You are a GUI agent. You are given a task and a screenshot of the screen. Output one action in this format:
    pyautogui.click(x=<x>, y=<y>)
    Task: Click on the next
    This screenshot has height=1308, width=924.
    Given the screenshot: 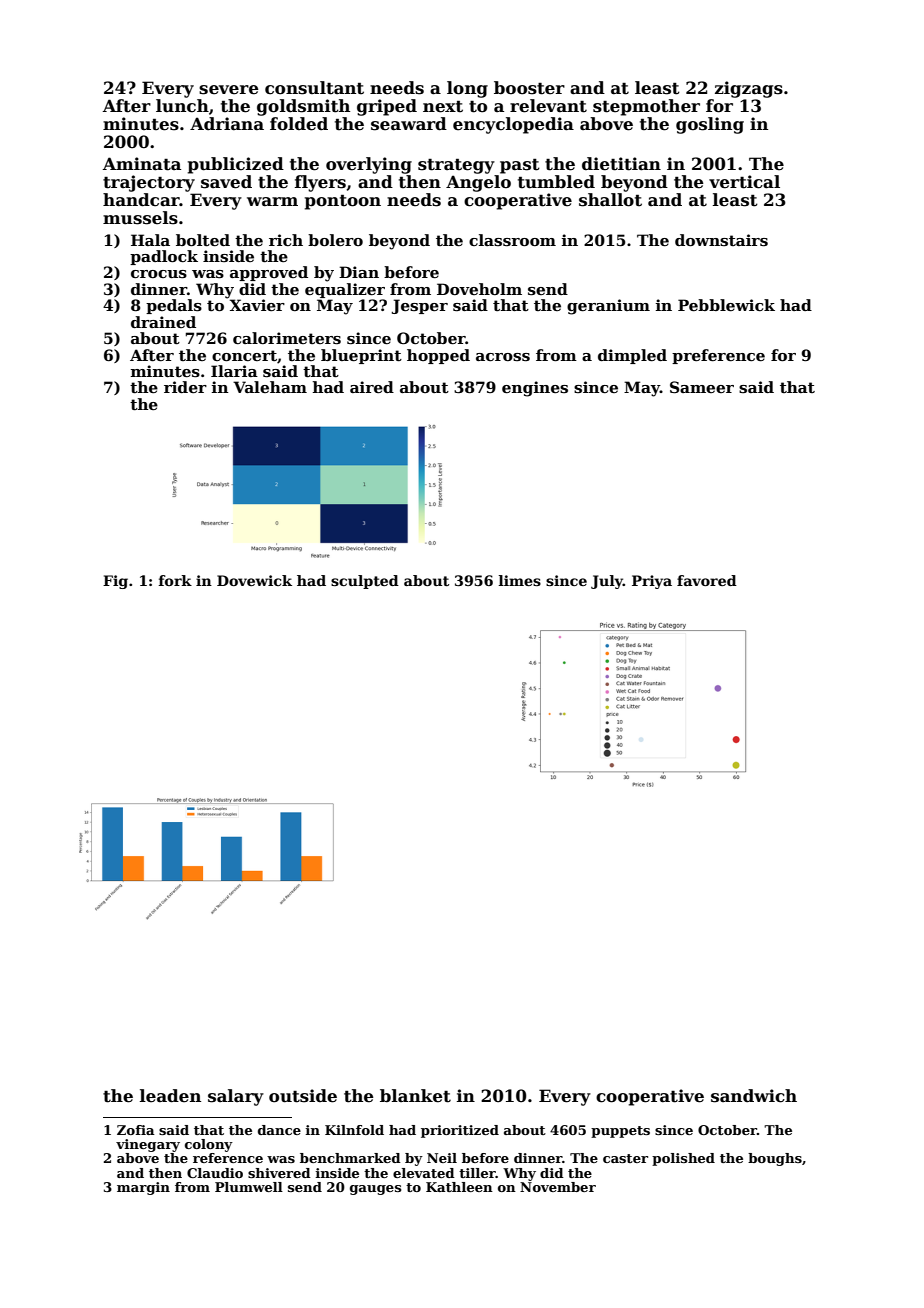 What is the action you would take?
    pyautogui.click(x=443, y=106)
